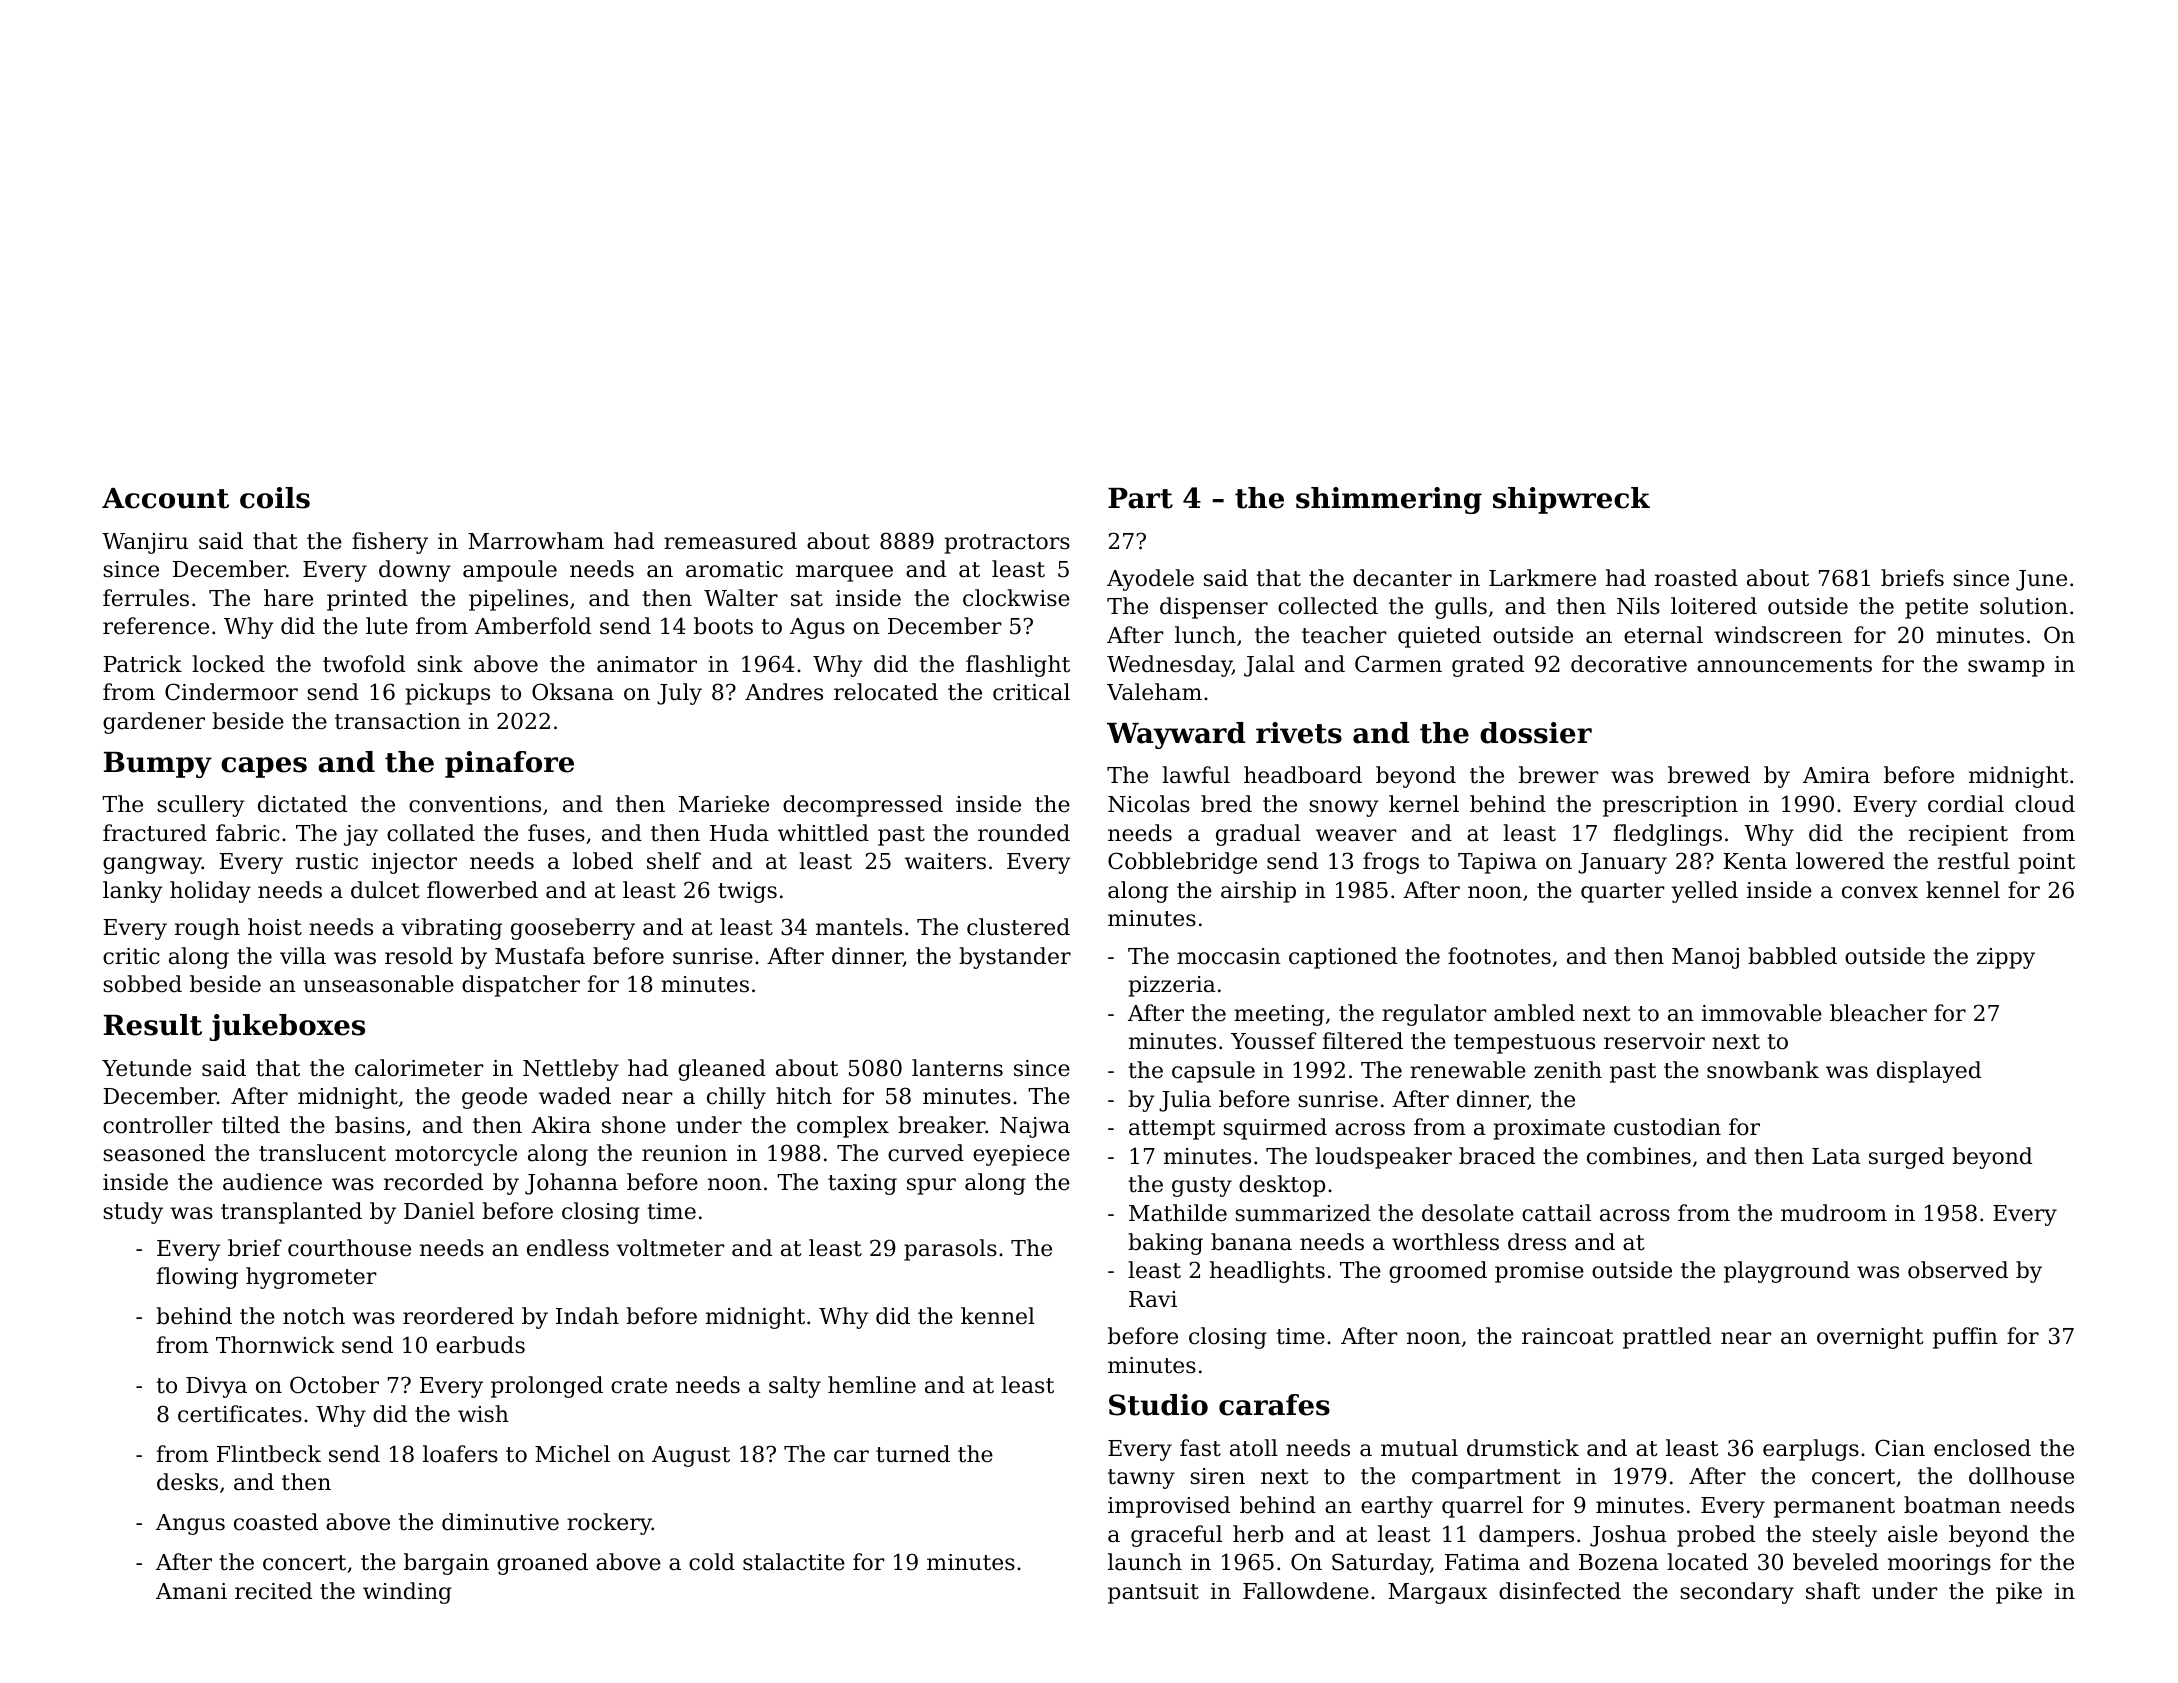  Describe the element at coordinates (1153, 1299) in the screenshot. I see `Ravi` at that location.
